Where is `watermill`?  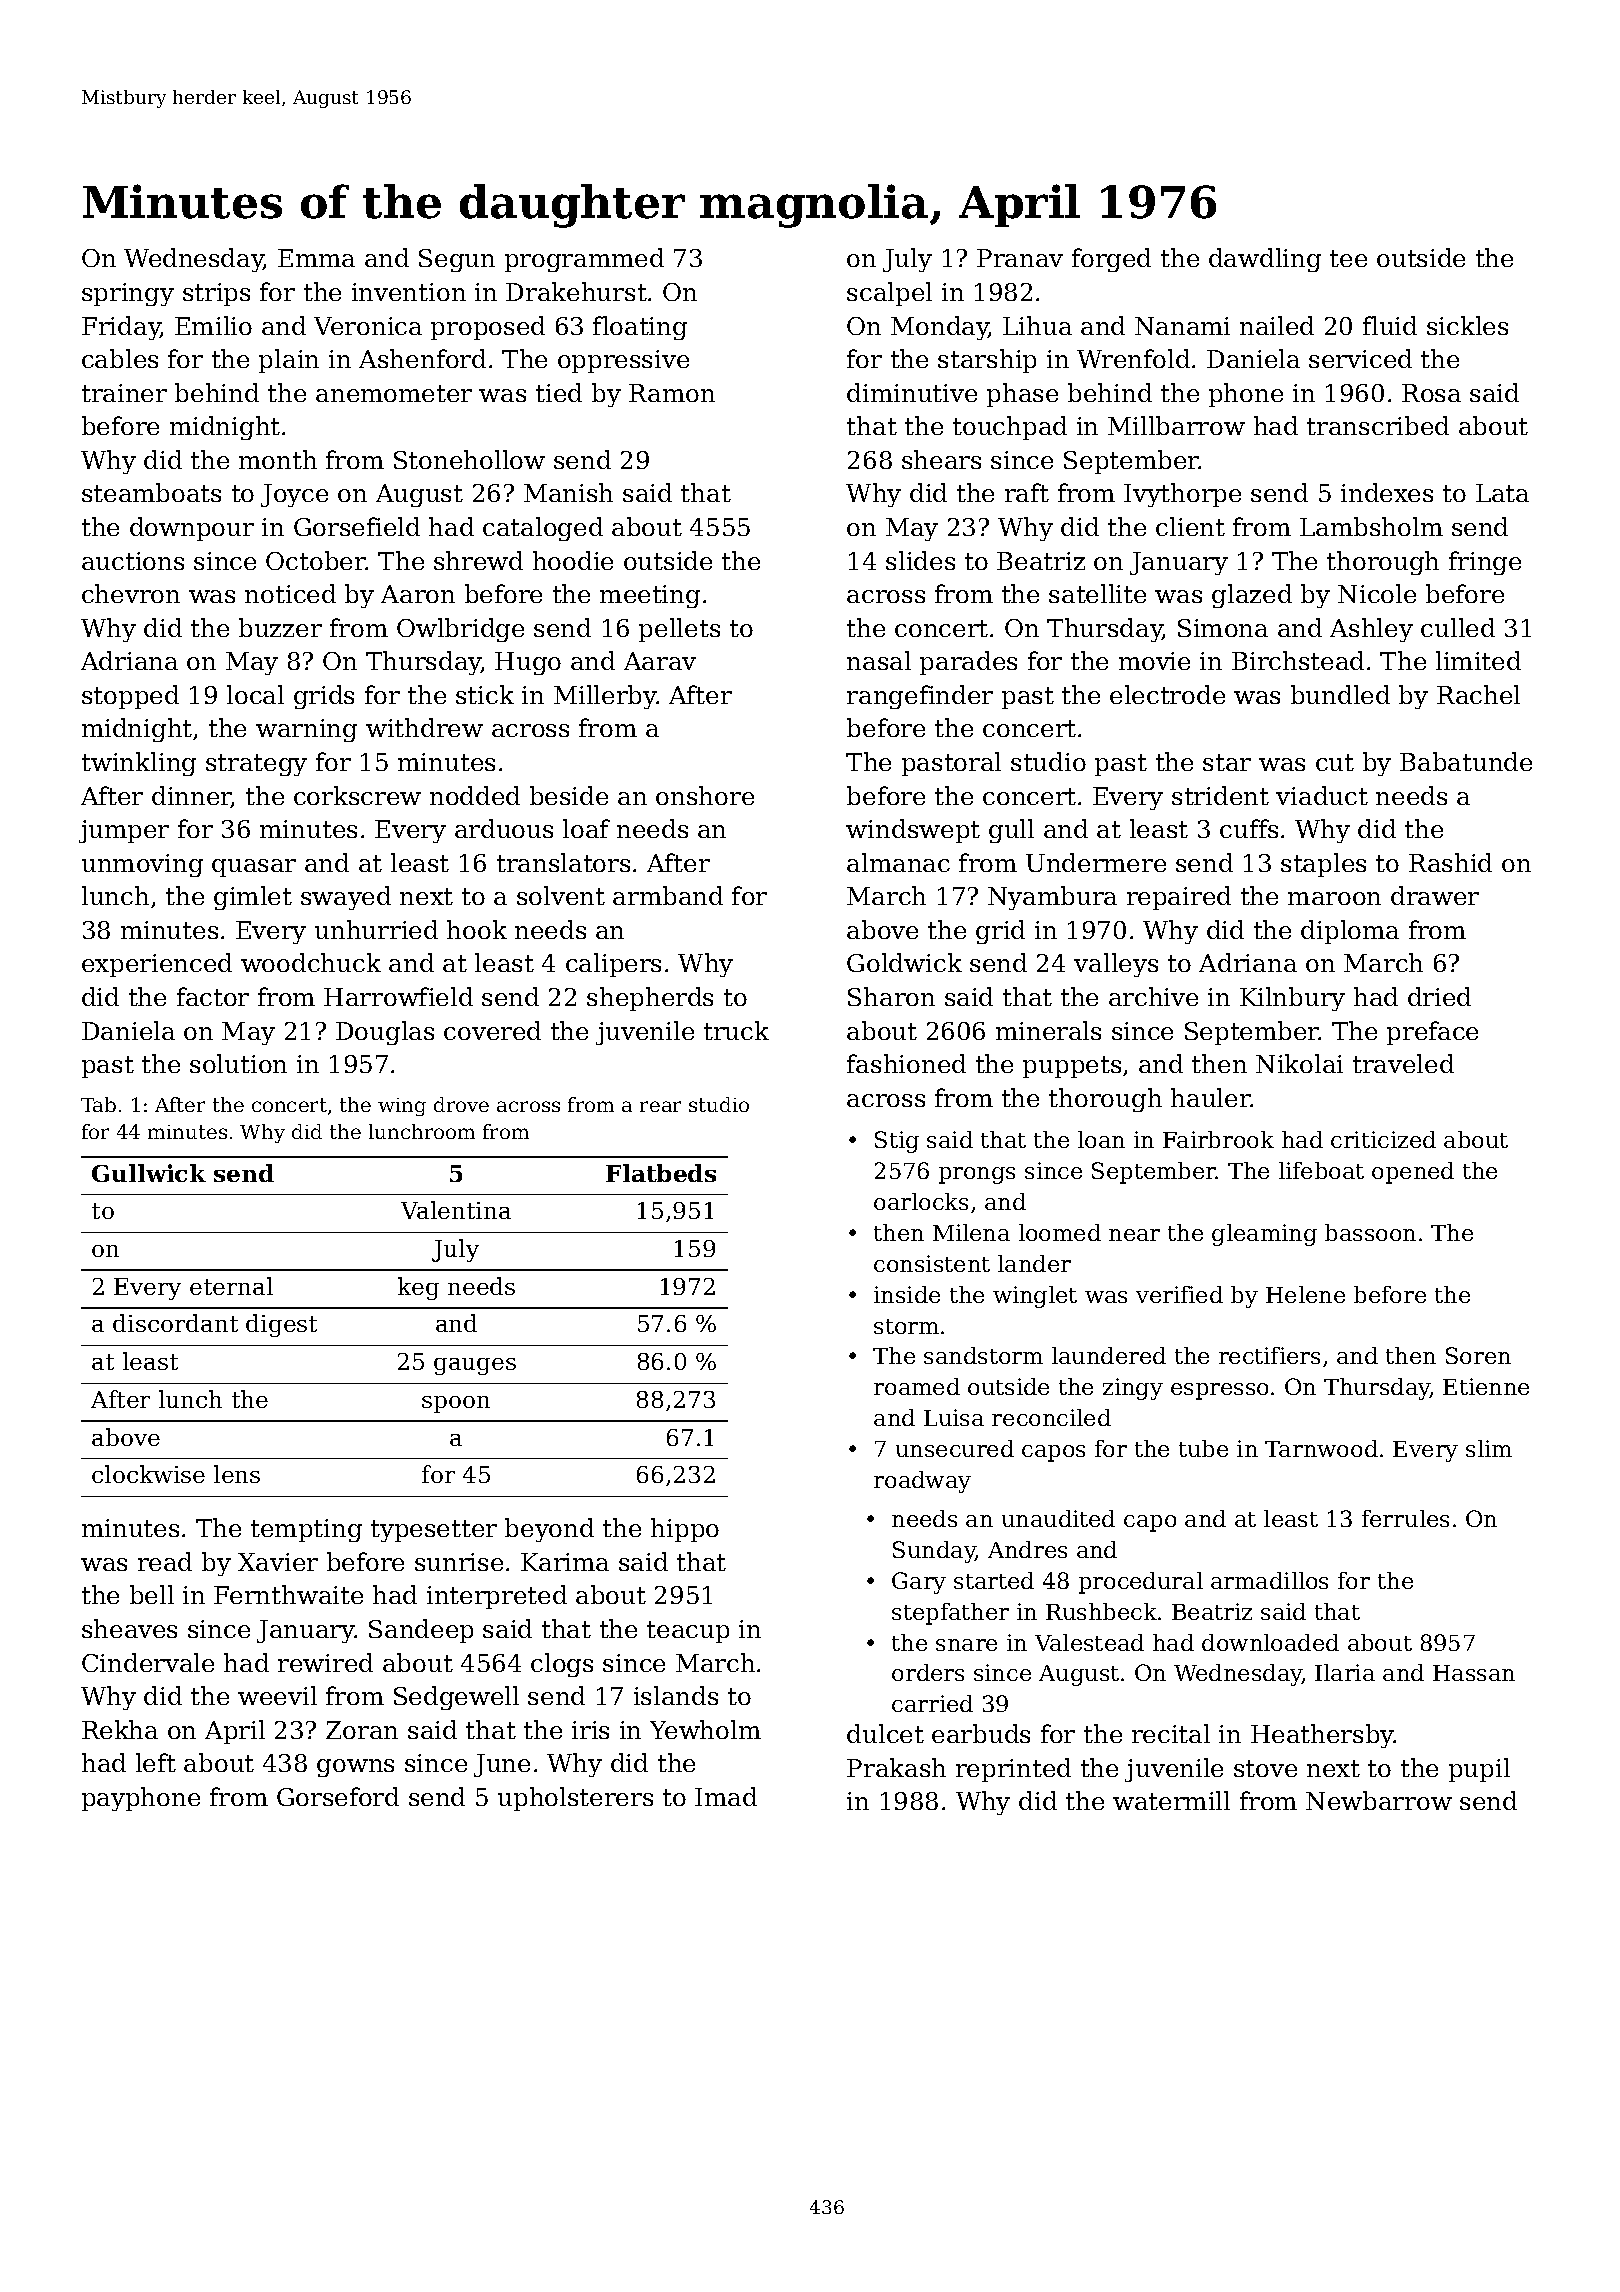 watermill is located at coordinates (1171, 1800).
